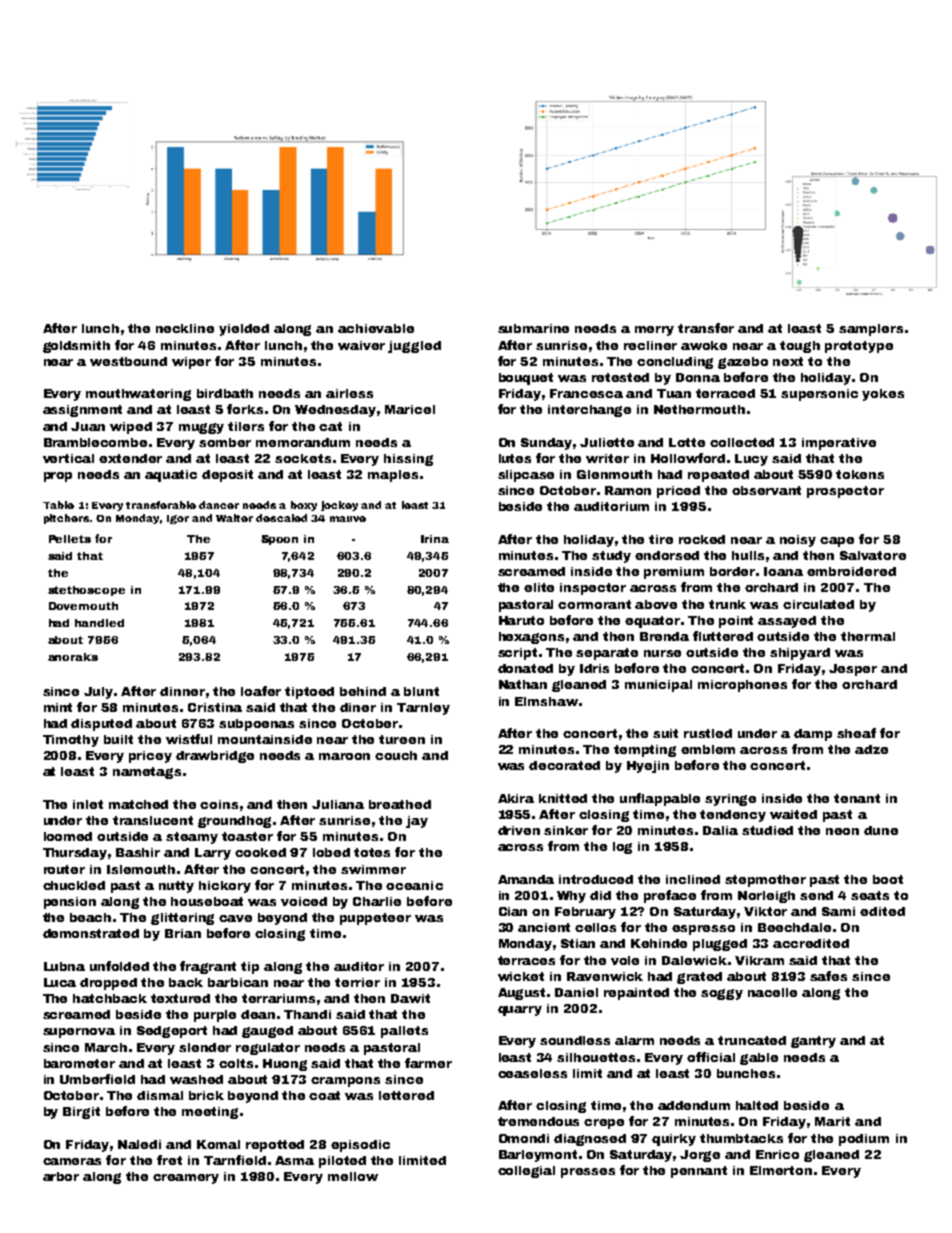  I want to click on nacelle, so click(772, 992).
